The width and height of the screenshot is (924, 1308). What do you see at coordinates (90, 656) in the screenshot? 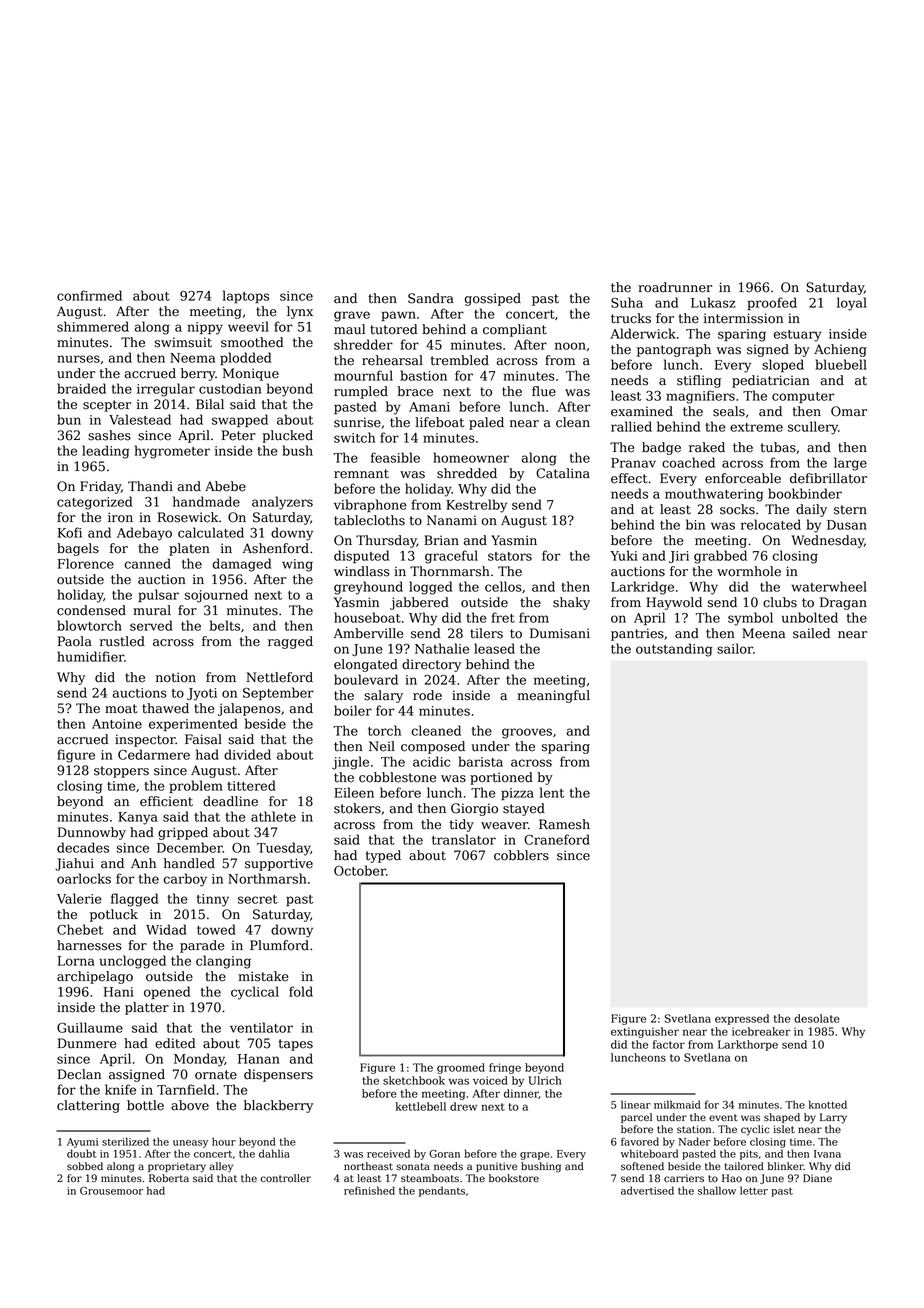
I see `humidifier` at bounding box center [90, 656].
